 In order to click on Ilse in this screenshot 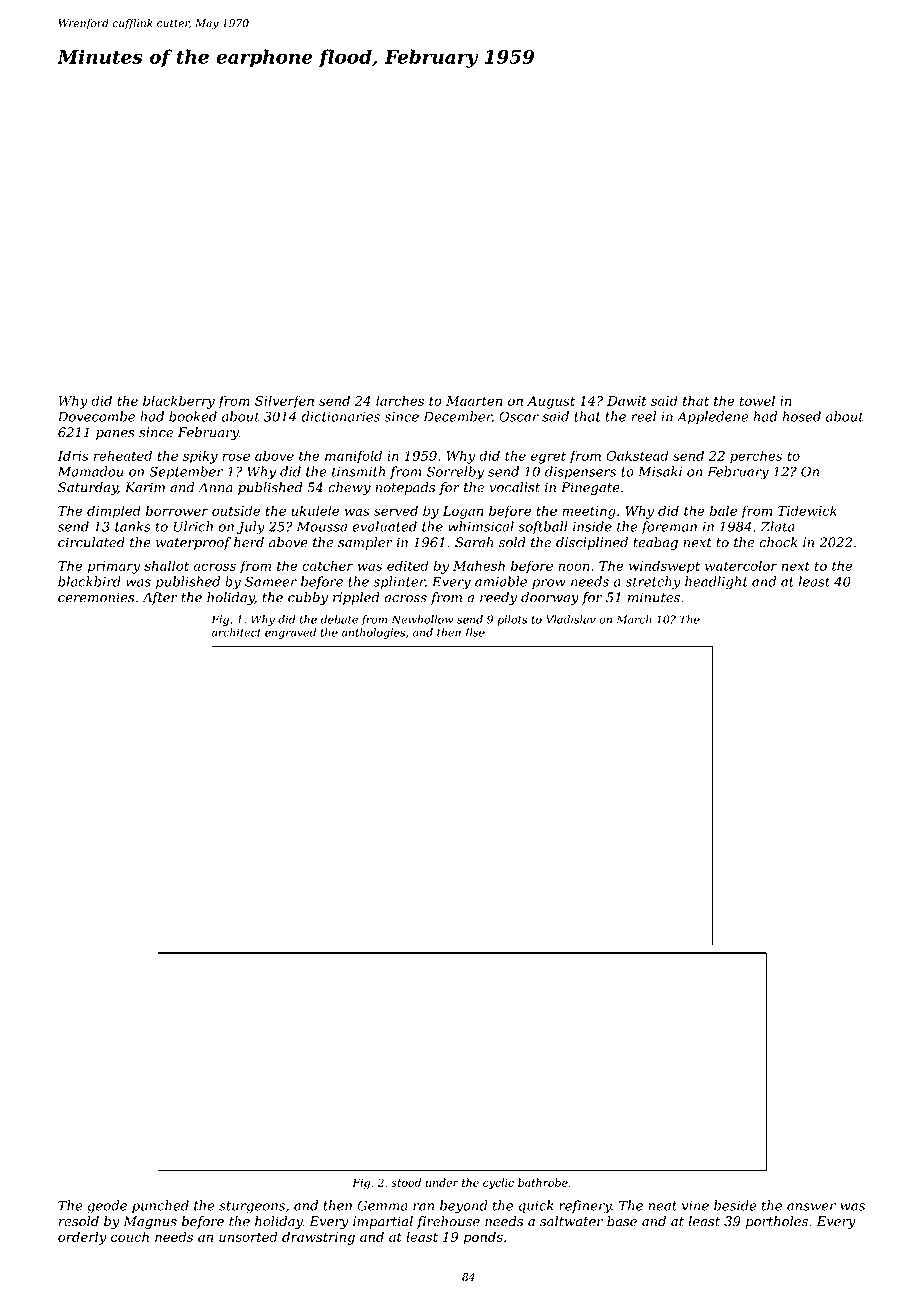, I will do `click(475, 632)`.
